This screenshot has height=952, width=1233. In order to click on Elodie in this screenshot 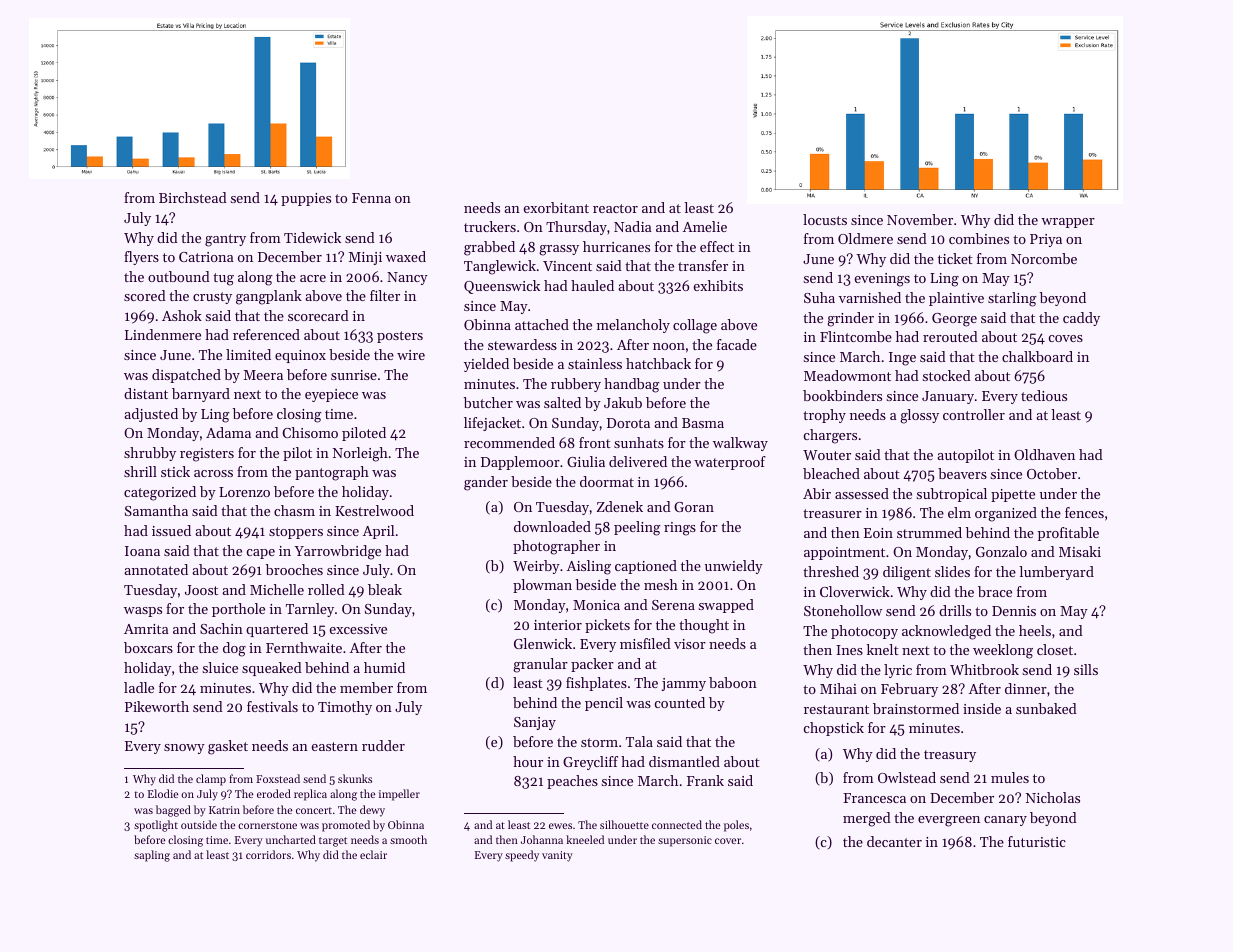, I will do `click(163, 793)`.
